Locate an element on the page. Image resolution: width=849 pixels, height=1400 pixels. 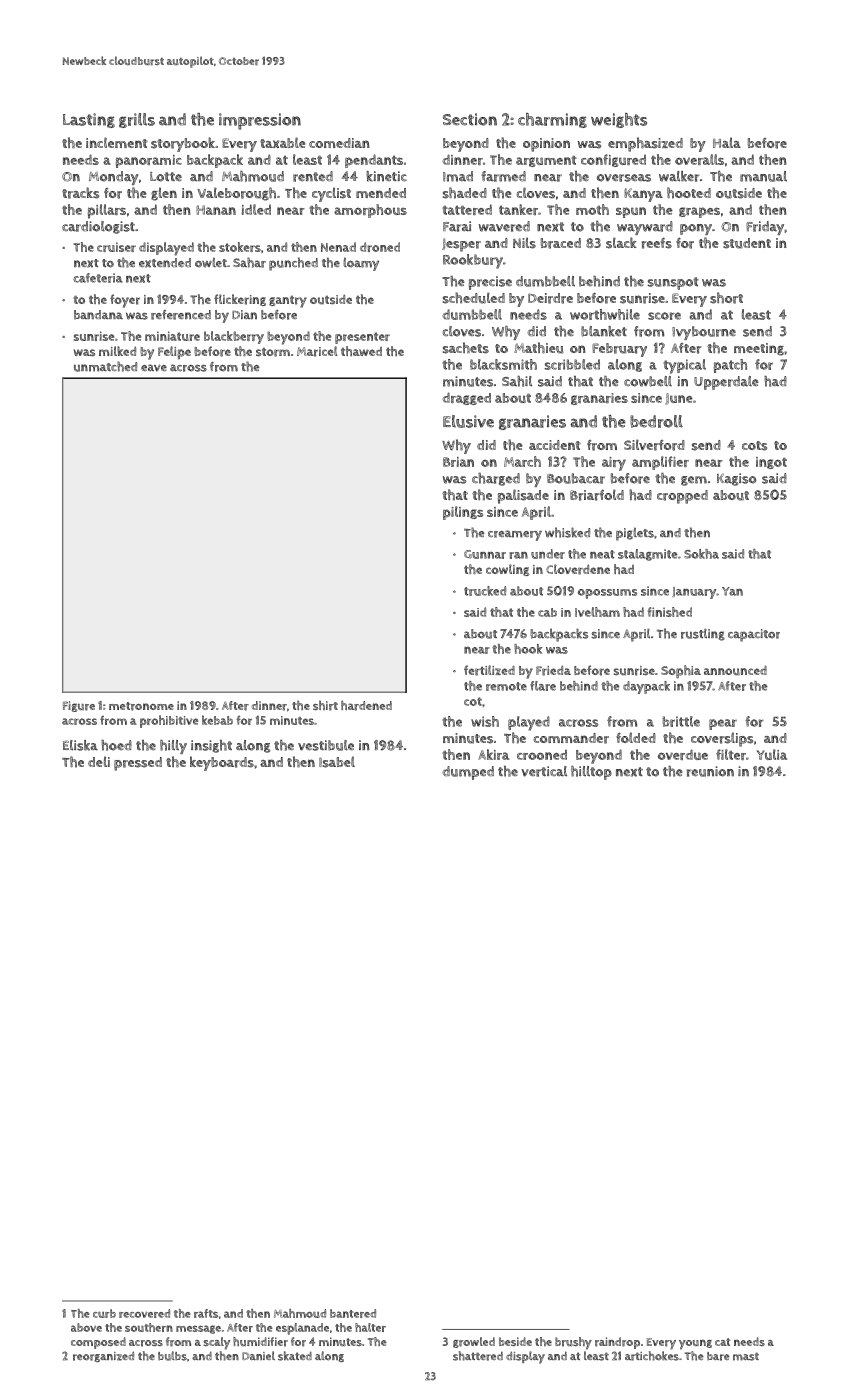
metronome is located at coordinates (141, 706).
